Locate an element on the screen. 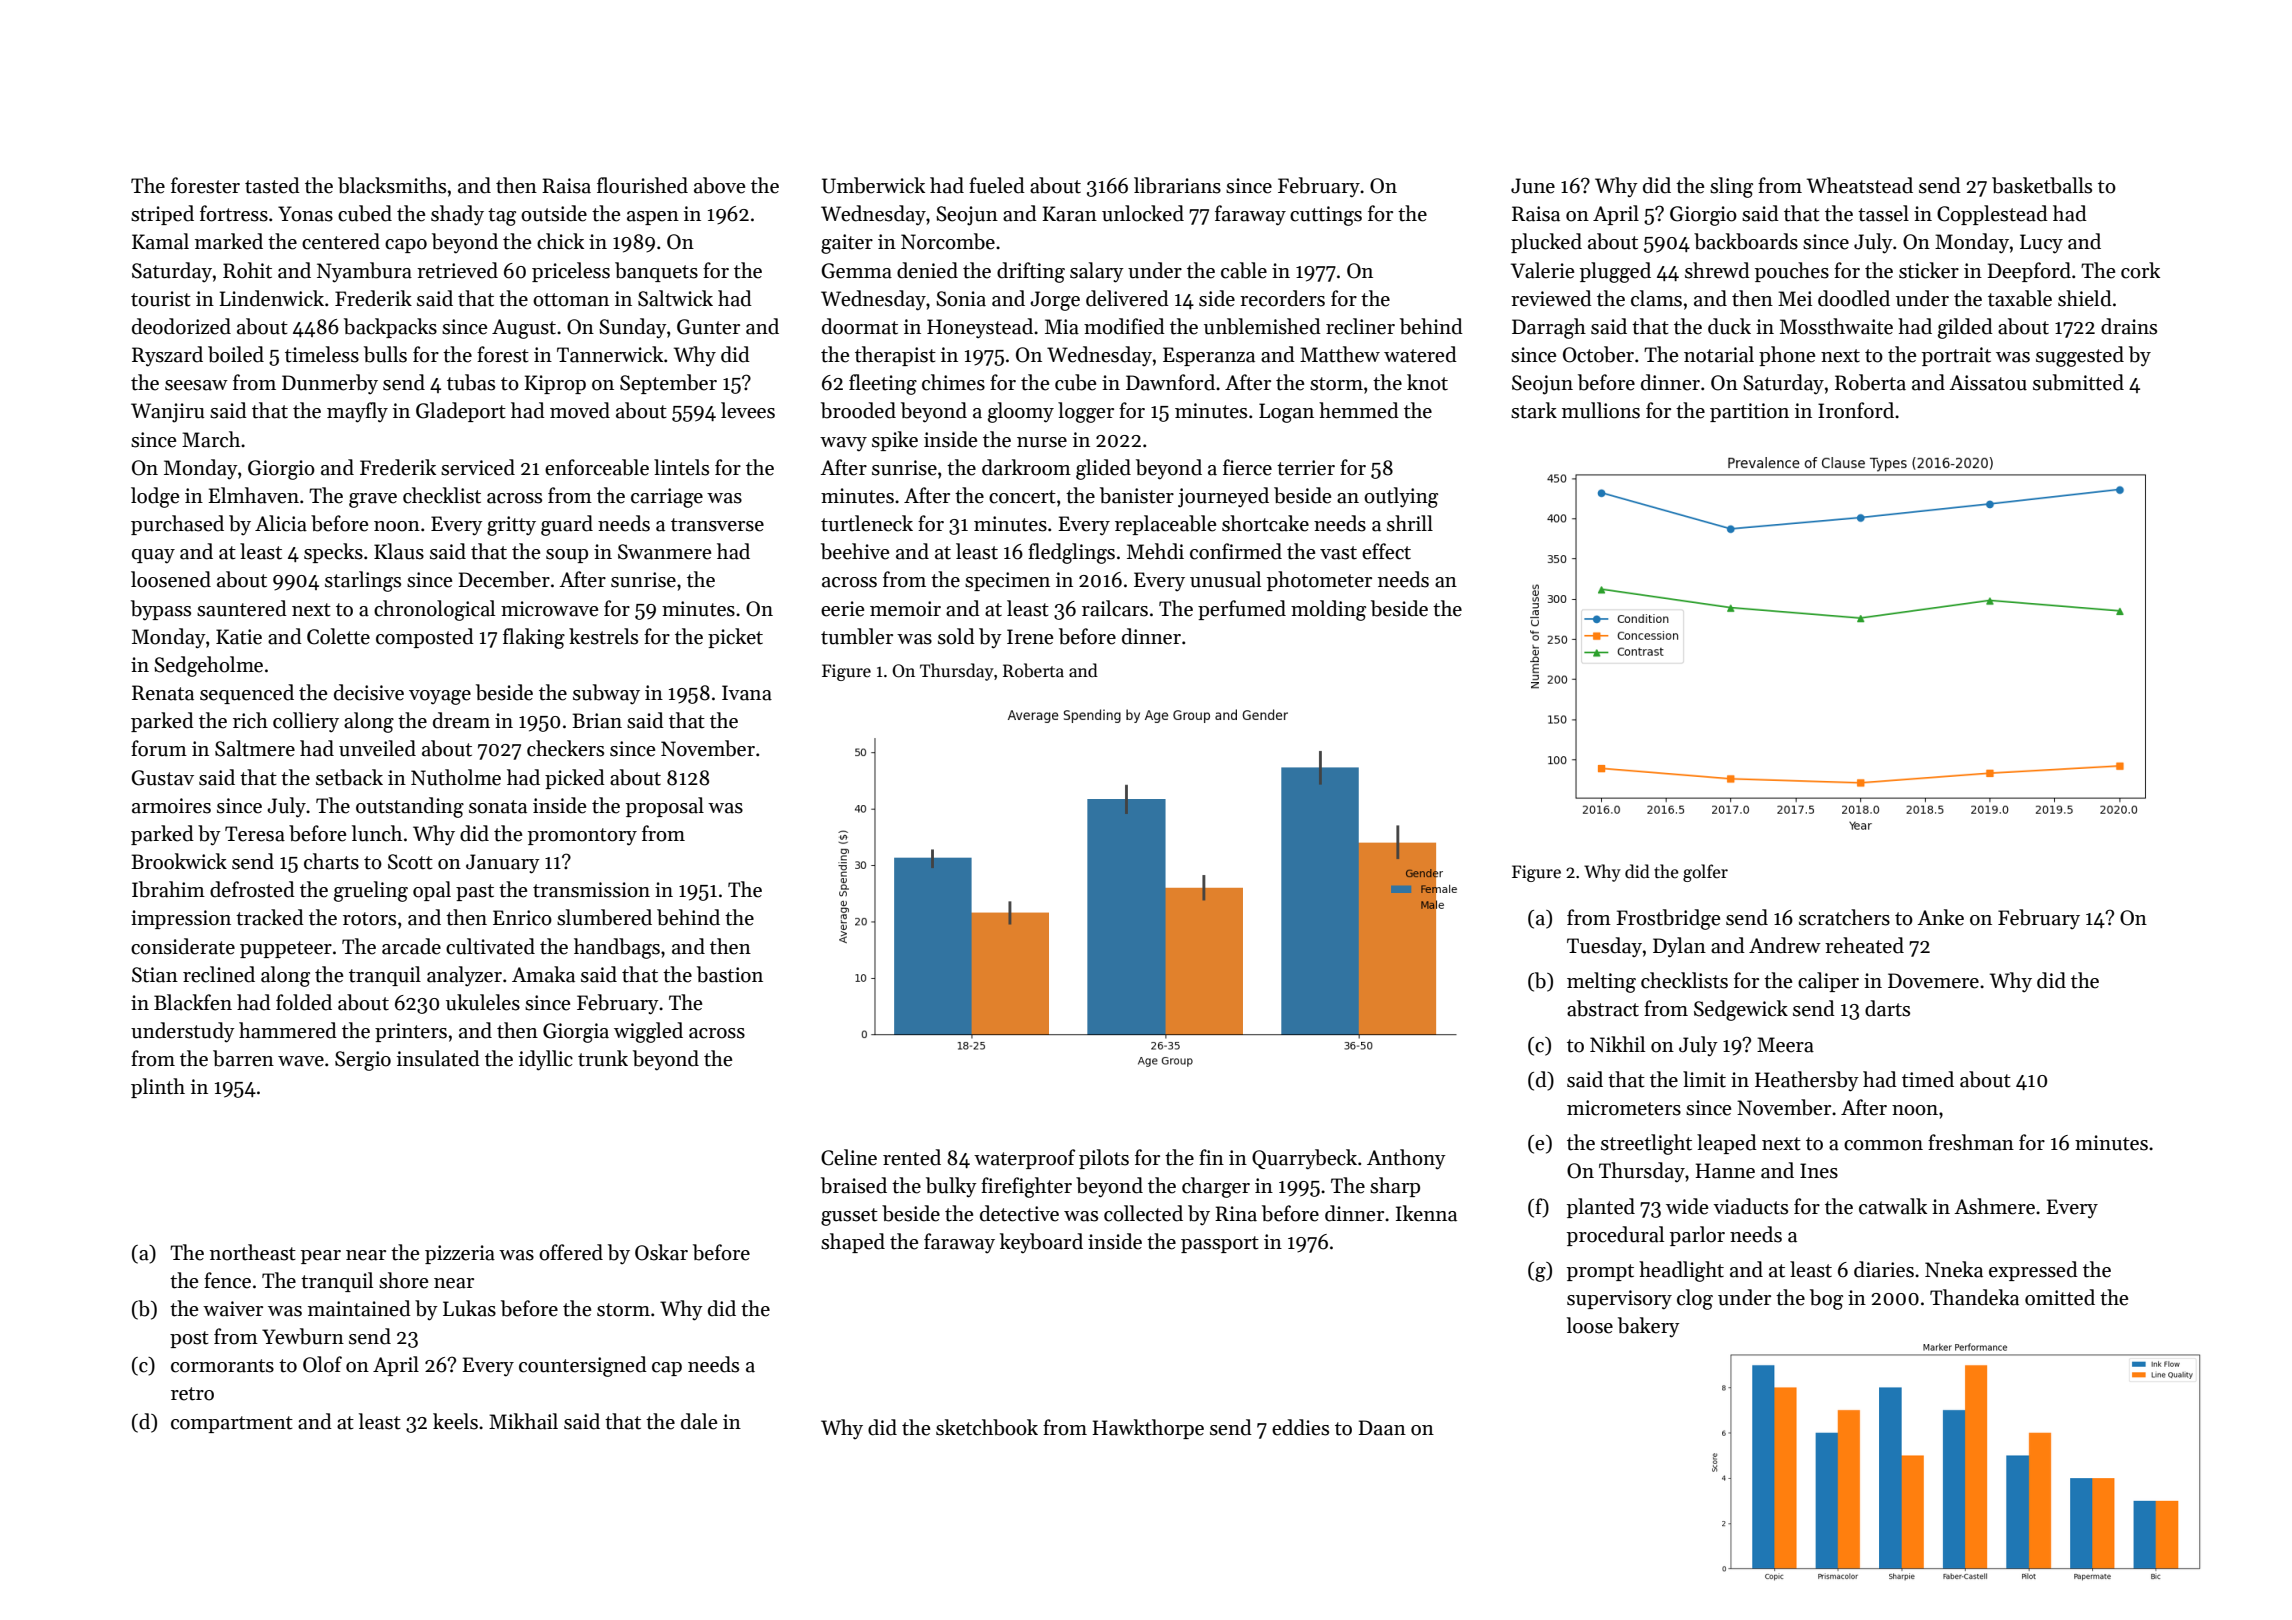  phone is located at coordinates (1787, 356).
